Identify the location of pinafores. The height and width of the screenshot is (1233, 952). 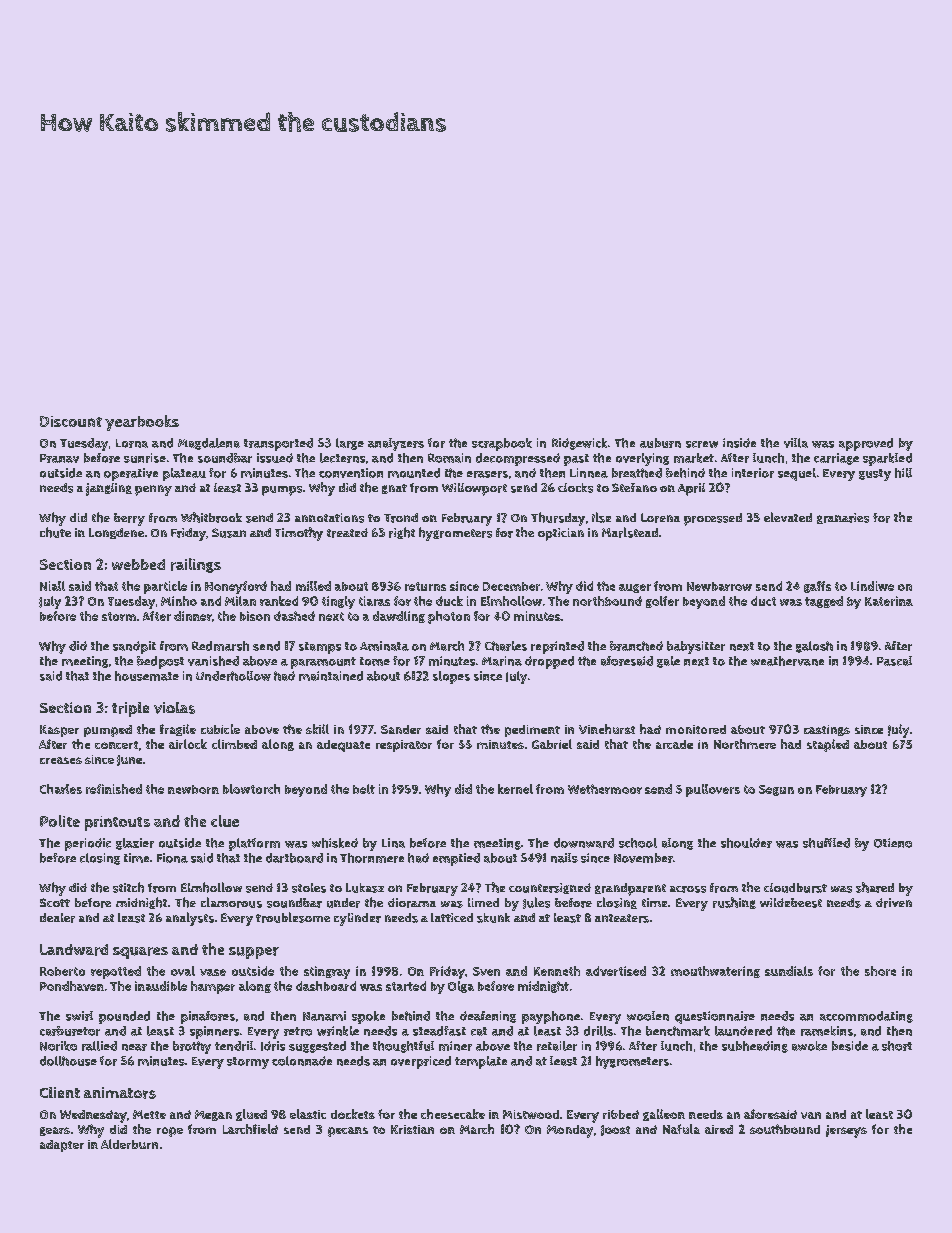
(208, 1017).
